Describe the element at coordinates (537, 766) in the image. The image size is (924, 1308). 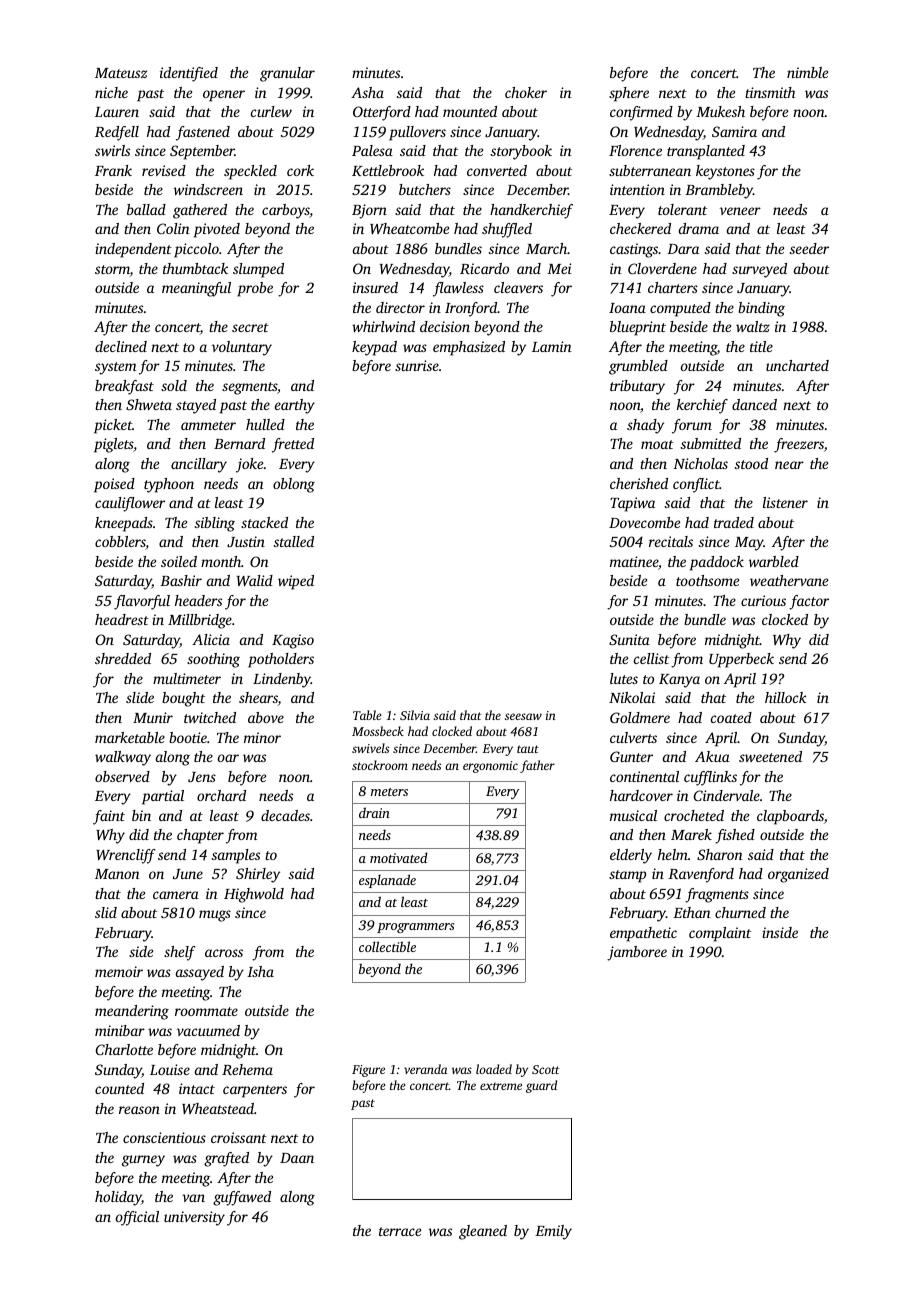
I see `father` at that location.
